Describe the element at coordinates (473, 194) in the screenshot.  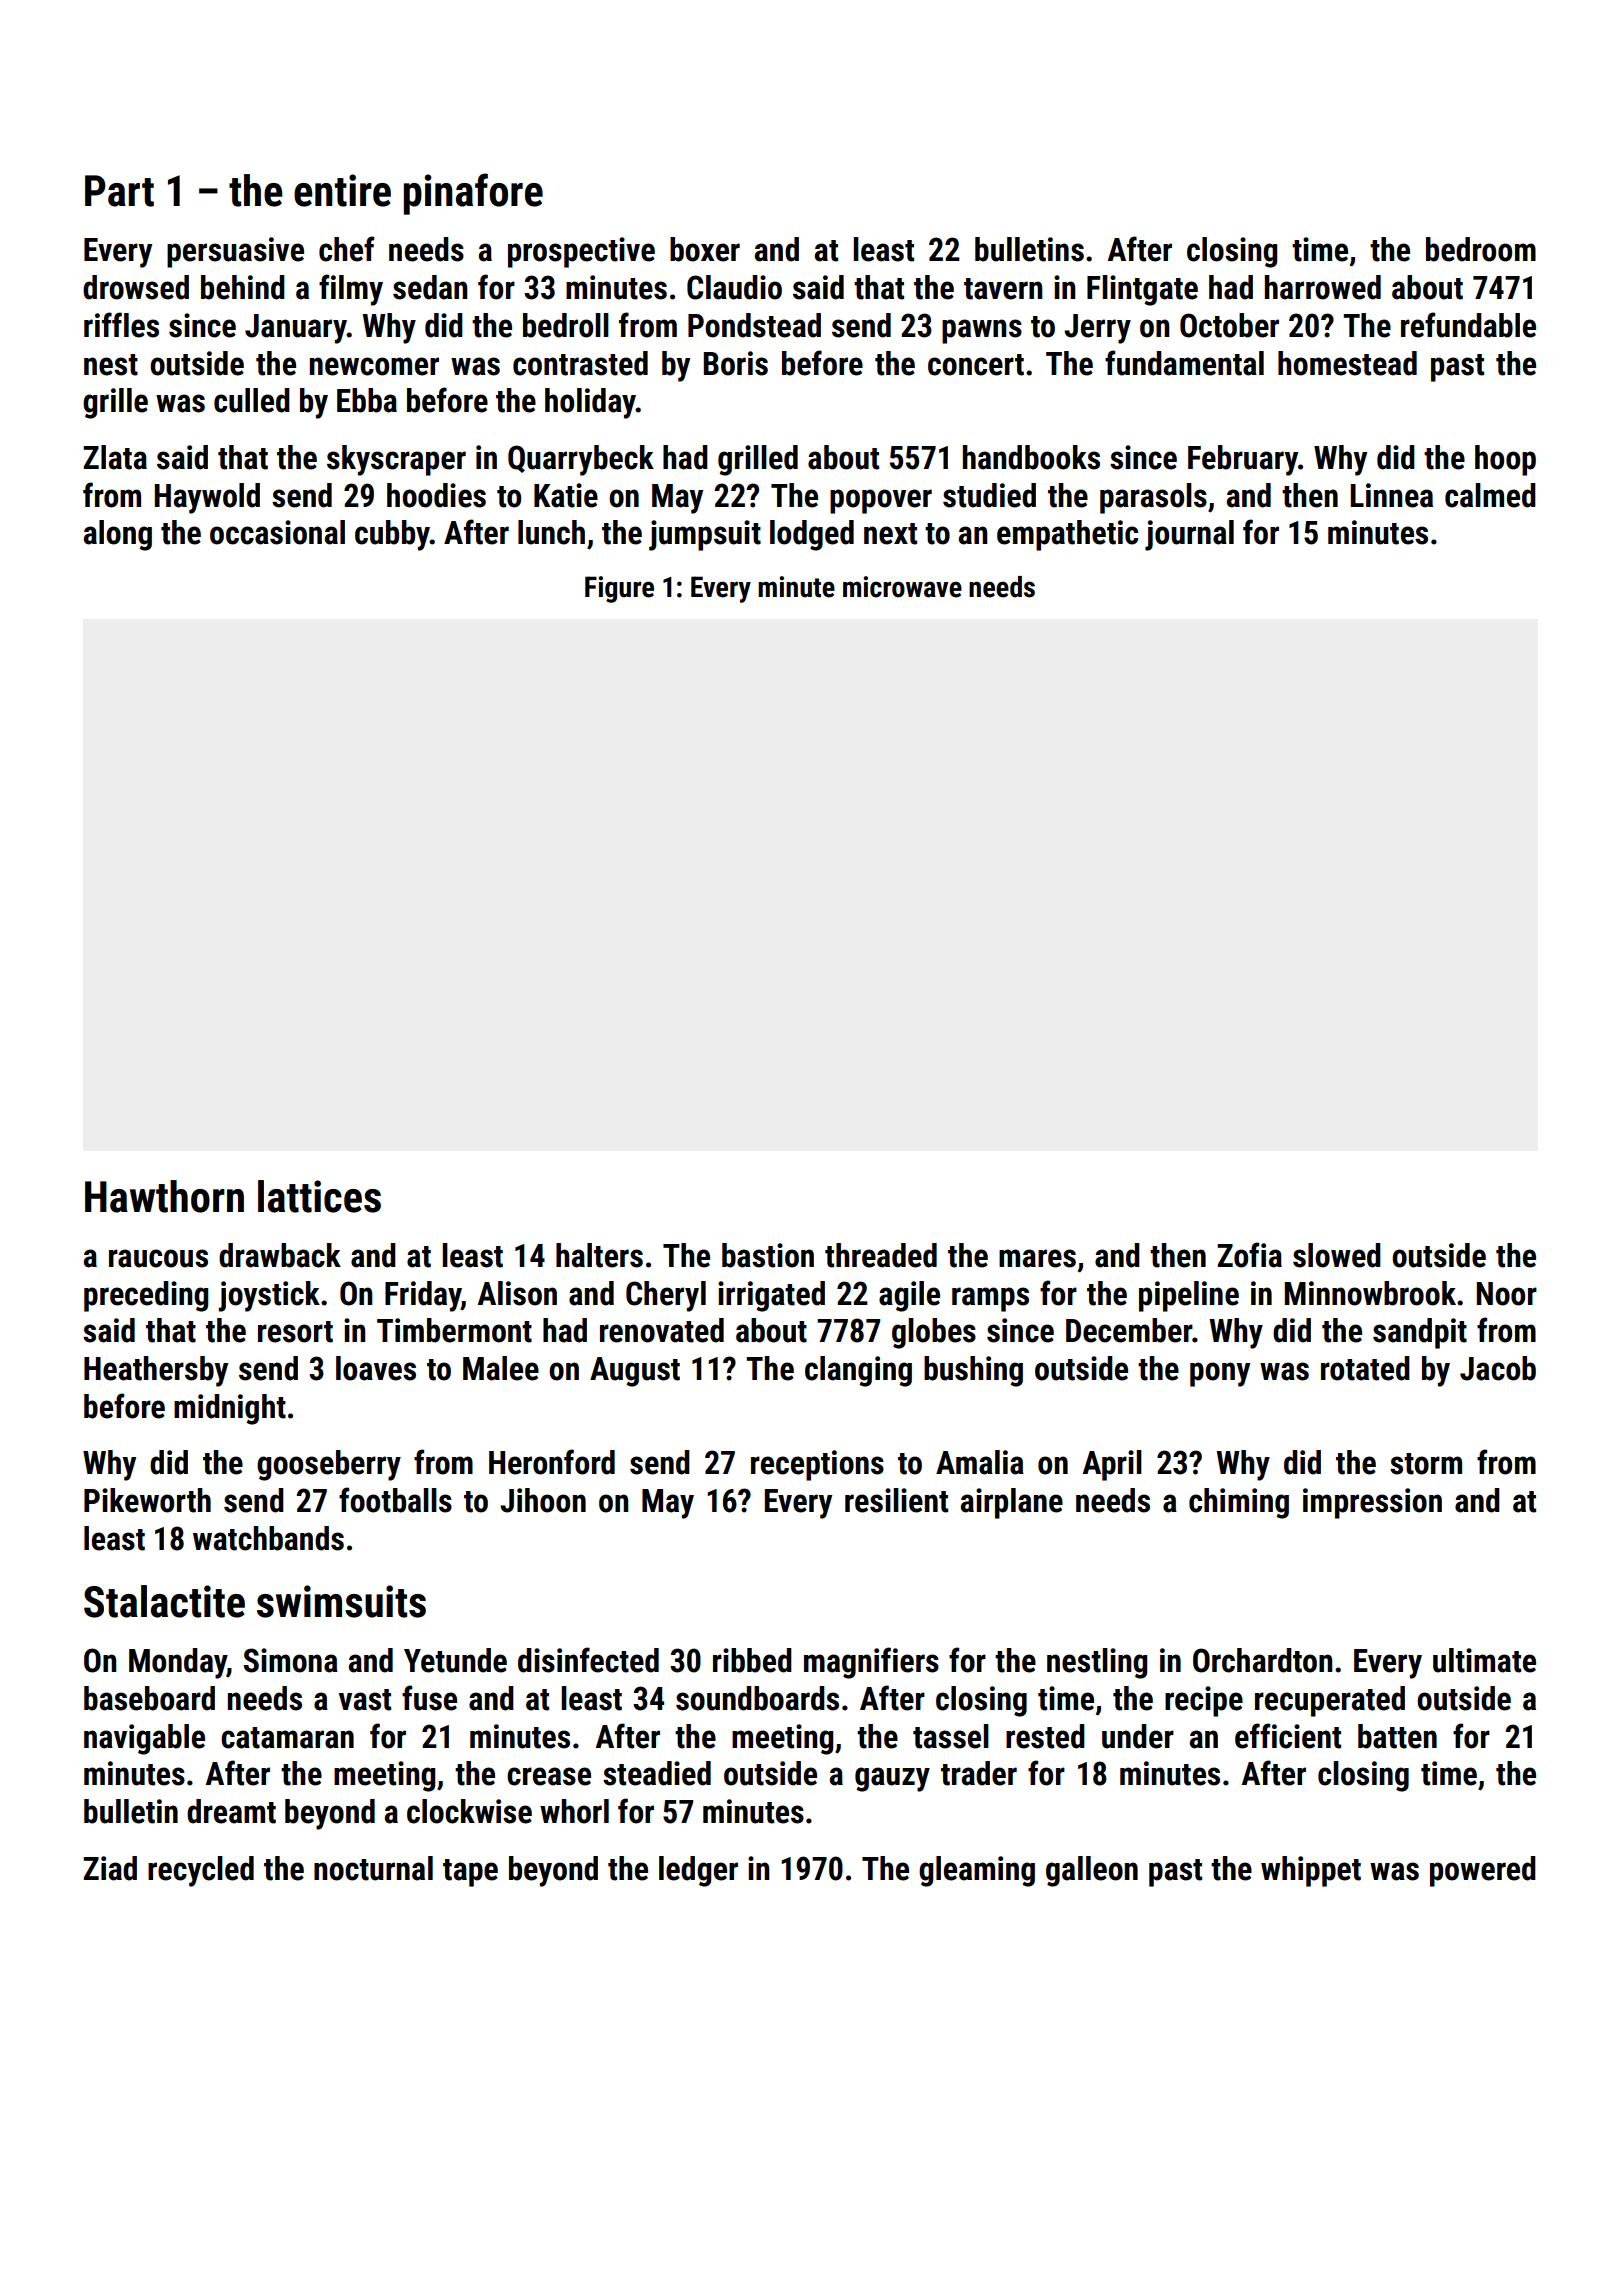
I see `pinafore` at that location.
